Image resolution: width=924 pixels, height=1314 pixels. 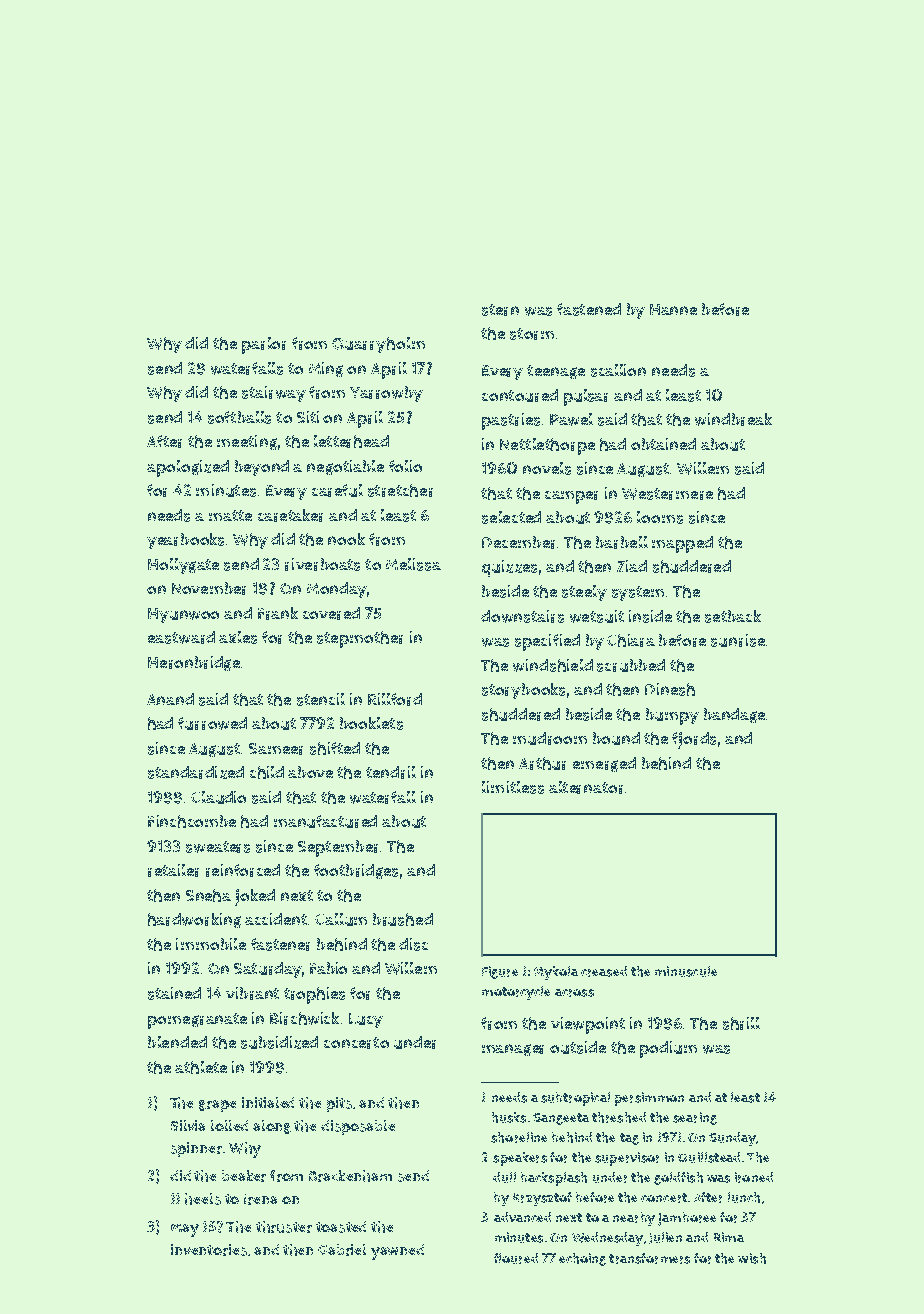 I want to click on yawned, so click(x=397, y=1252).
